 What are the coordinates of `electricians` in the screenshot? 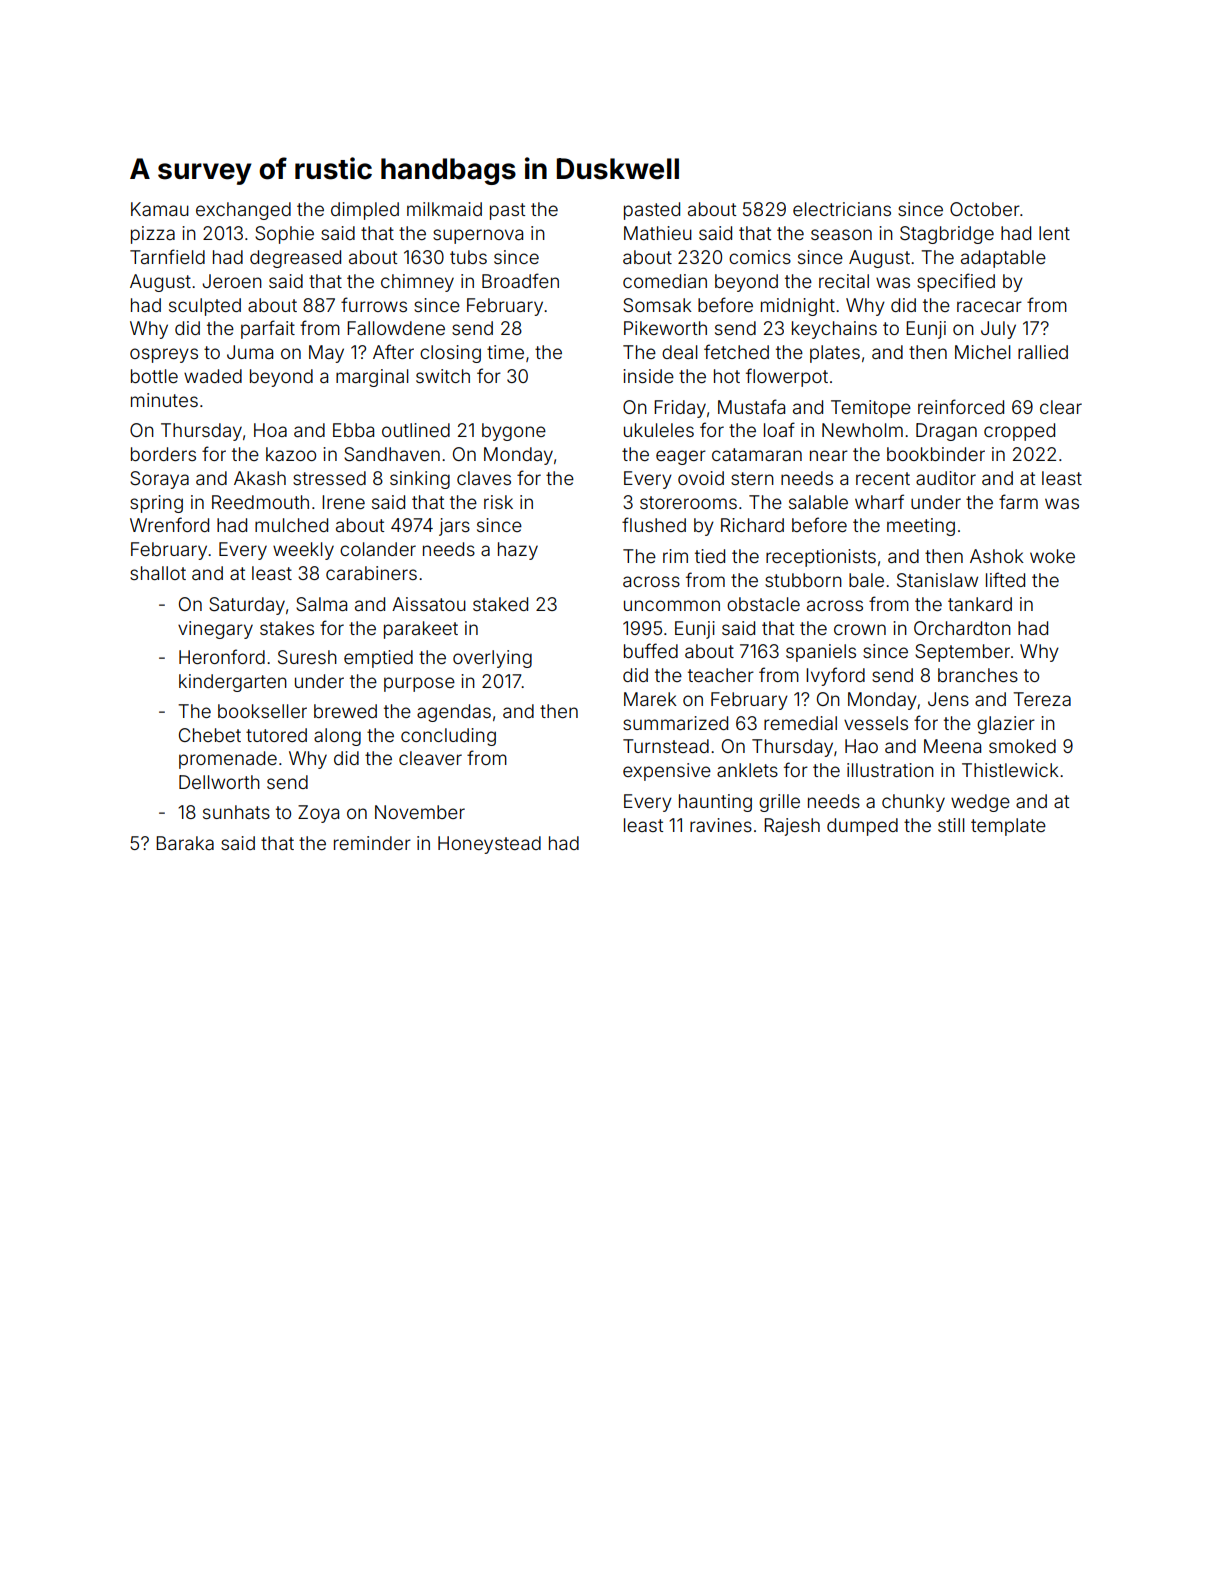 It's located at (842, 209).
